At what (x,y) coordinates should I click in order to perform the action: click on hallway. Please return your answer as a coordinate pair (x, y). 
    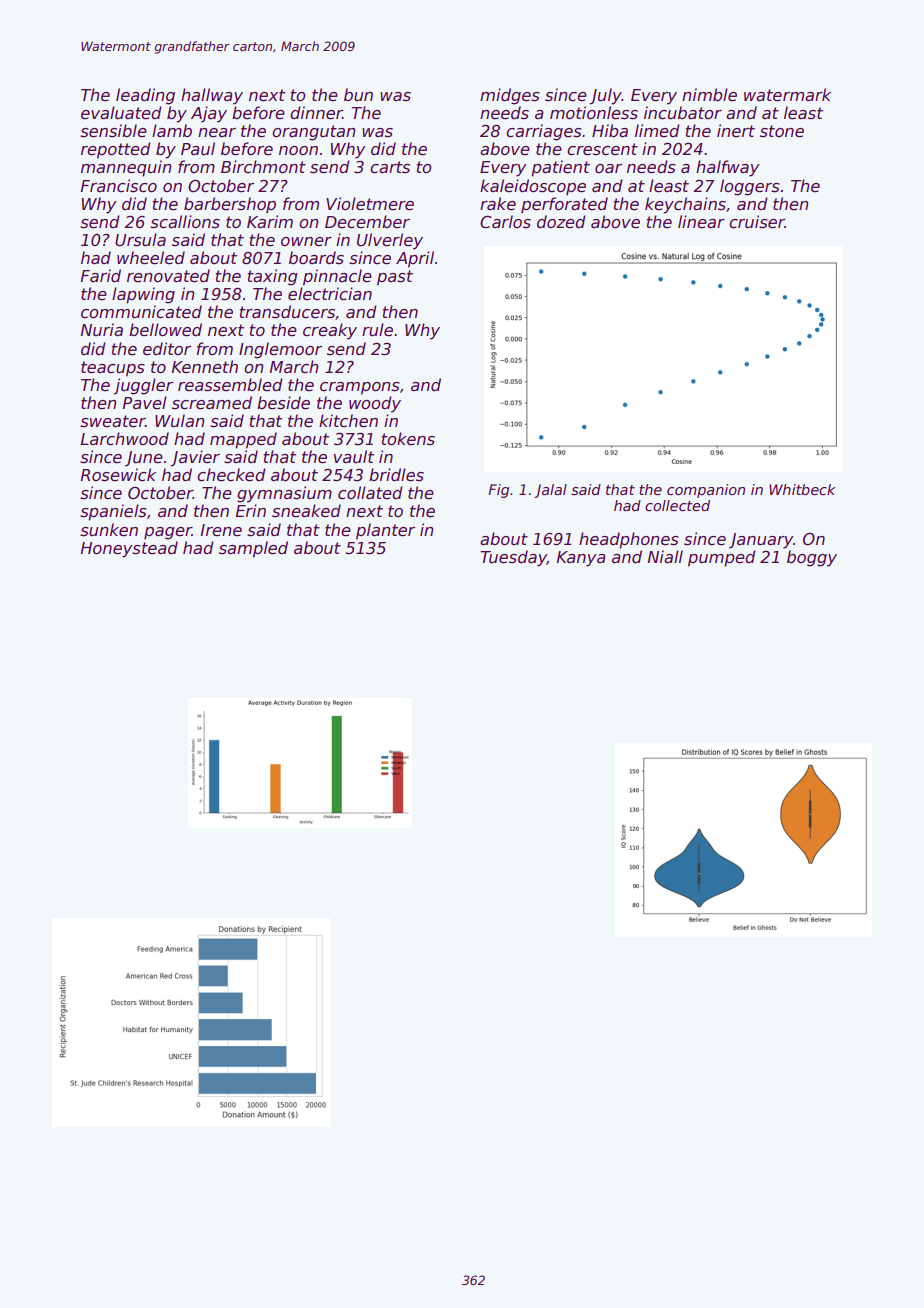
    Looking at the image, I should click on (212, 96).
